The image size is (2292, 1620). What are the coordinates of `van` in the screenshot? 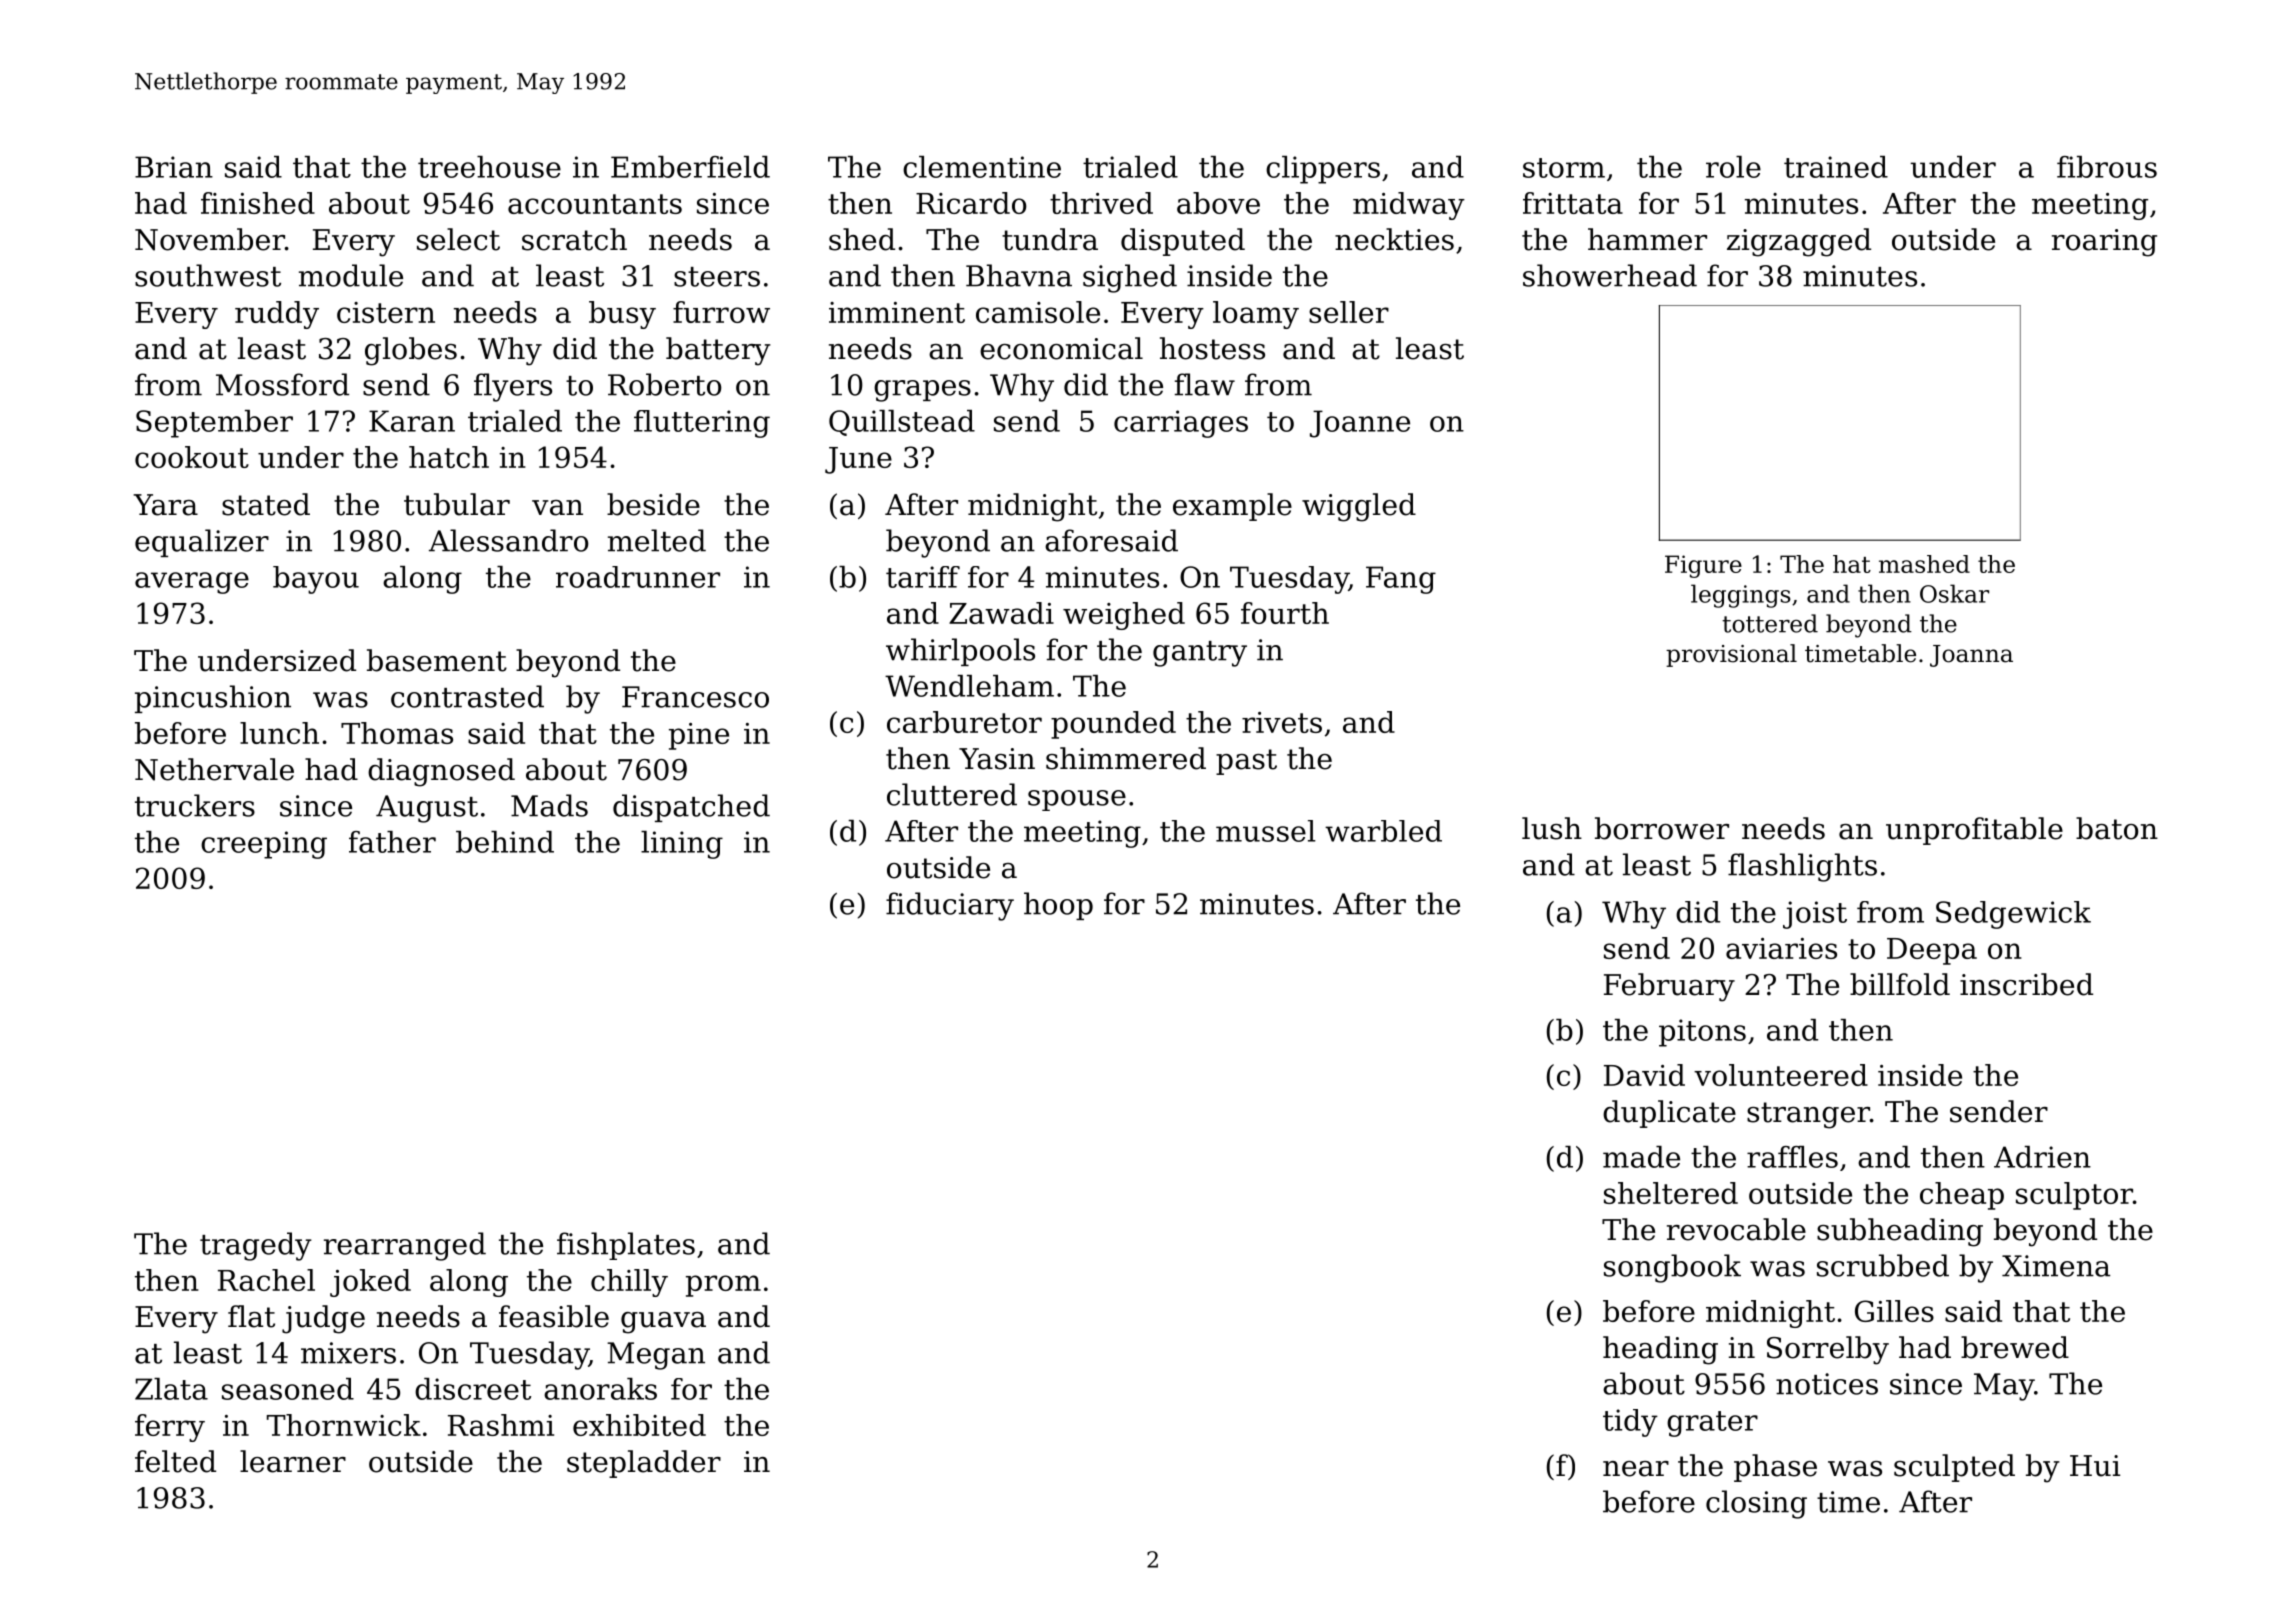 It's located at (557, 508).
